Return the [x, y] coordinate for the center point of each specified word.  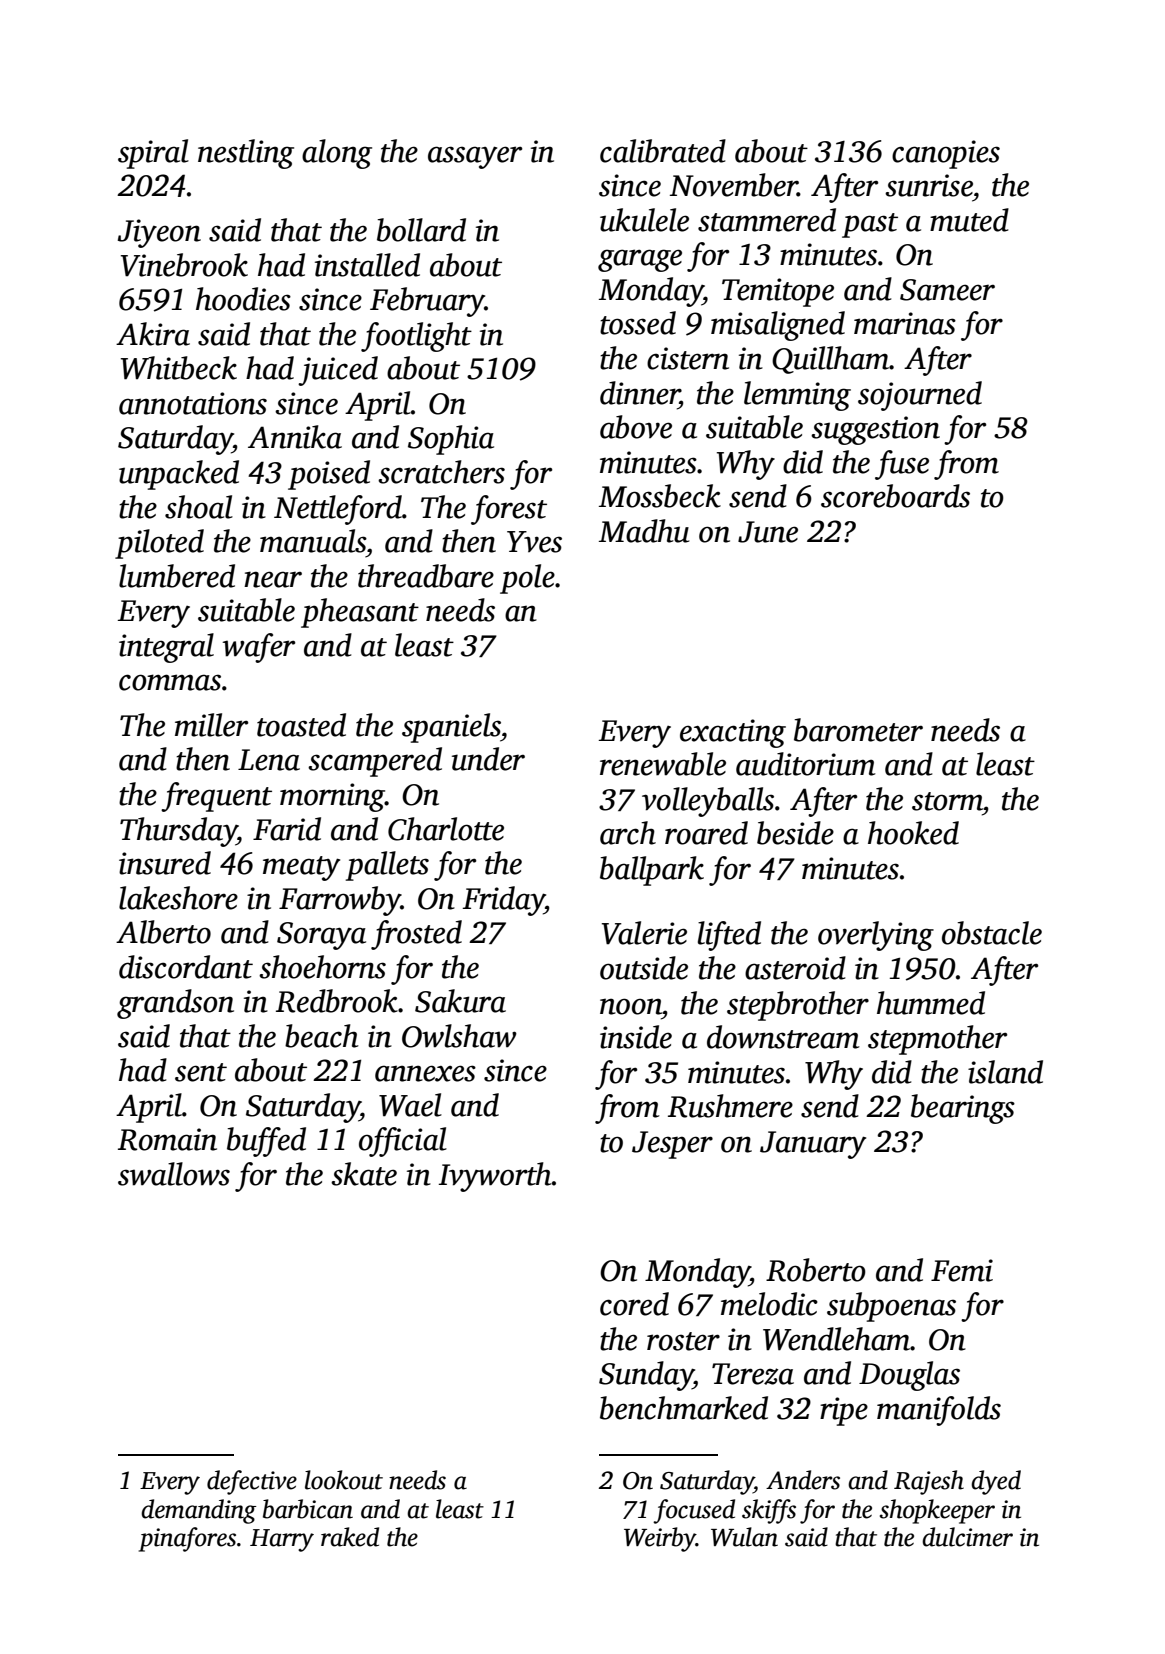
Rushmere [730, 1106]
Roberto [816, 1270]
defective [252, 1482]
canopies [946, 154]
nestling [246, 154]
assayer [475, 157]
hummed [931, 1003]
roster [683, 1341]
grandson [175, 1004]
